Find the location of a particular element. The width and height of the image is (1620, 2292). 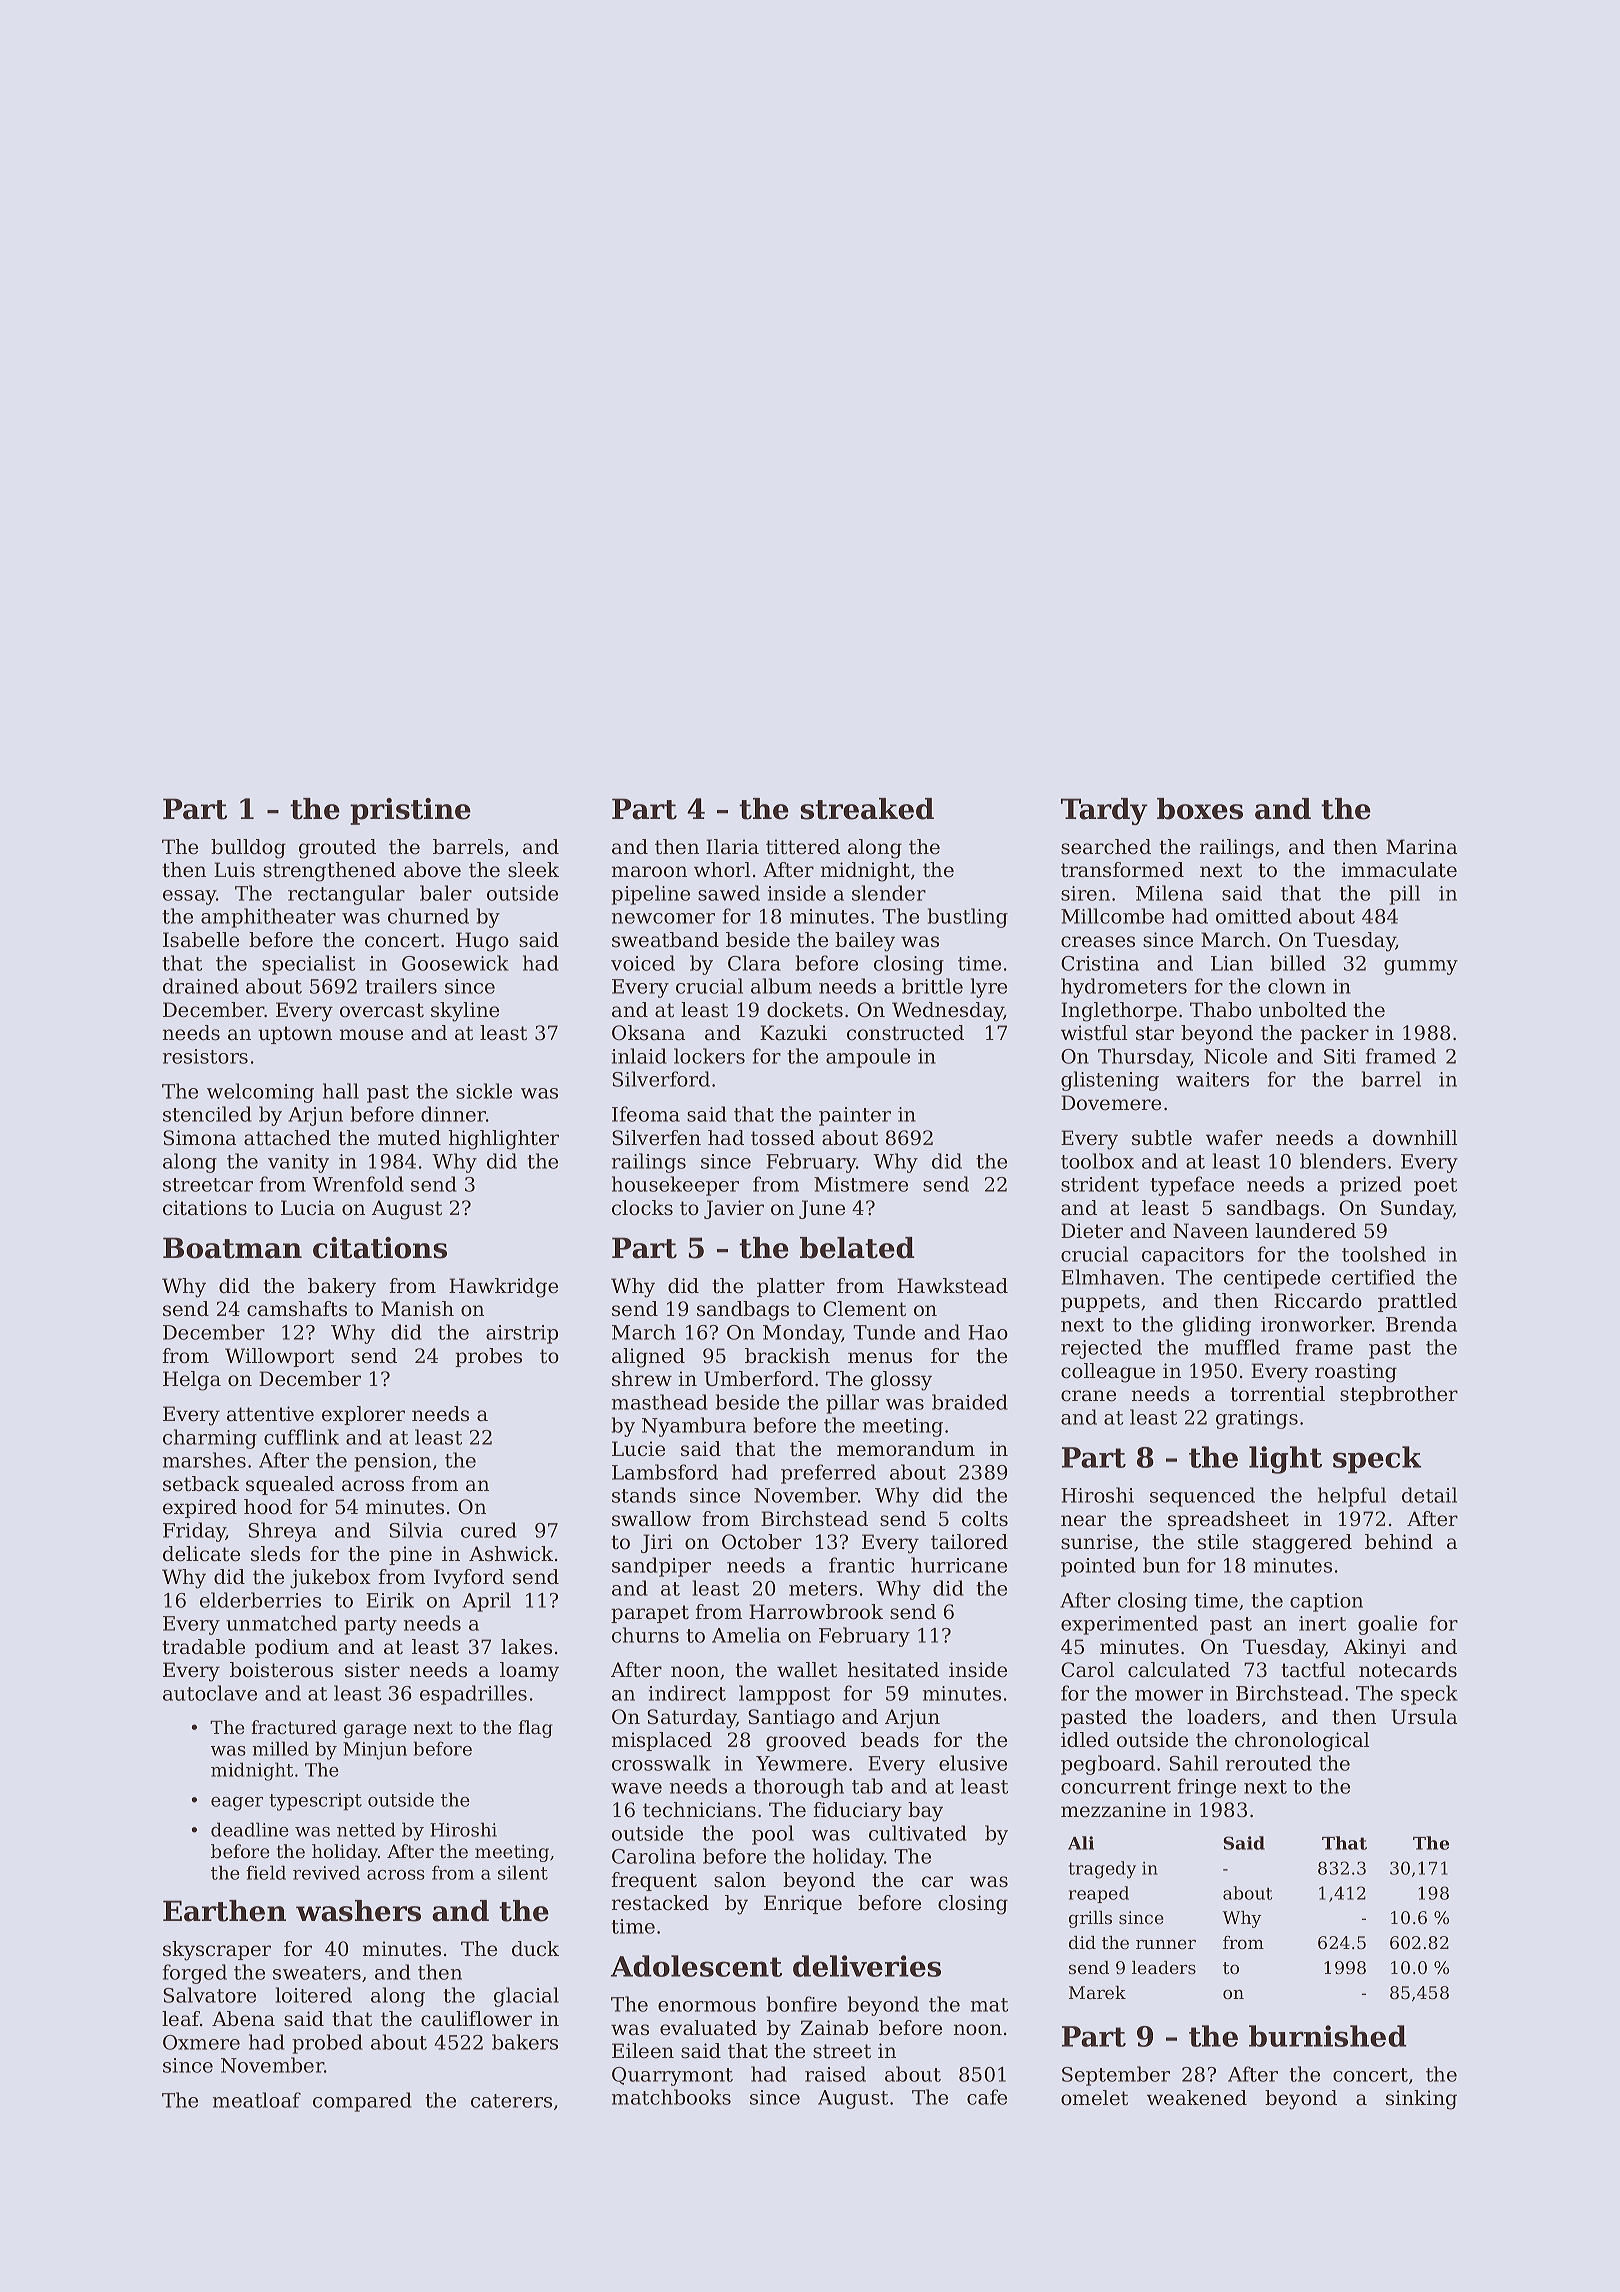

mower is located at coordinates (1169, 1695).
